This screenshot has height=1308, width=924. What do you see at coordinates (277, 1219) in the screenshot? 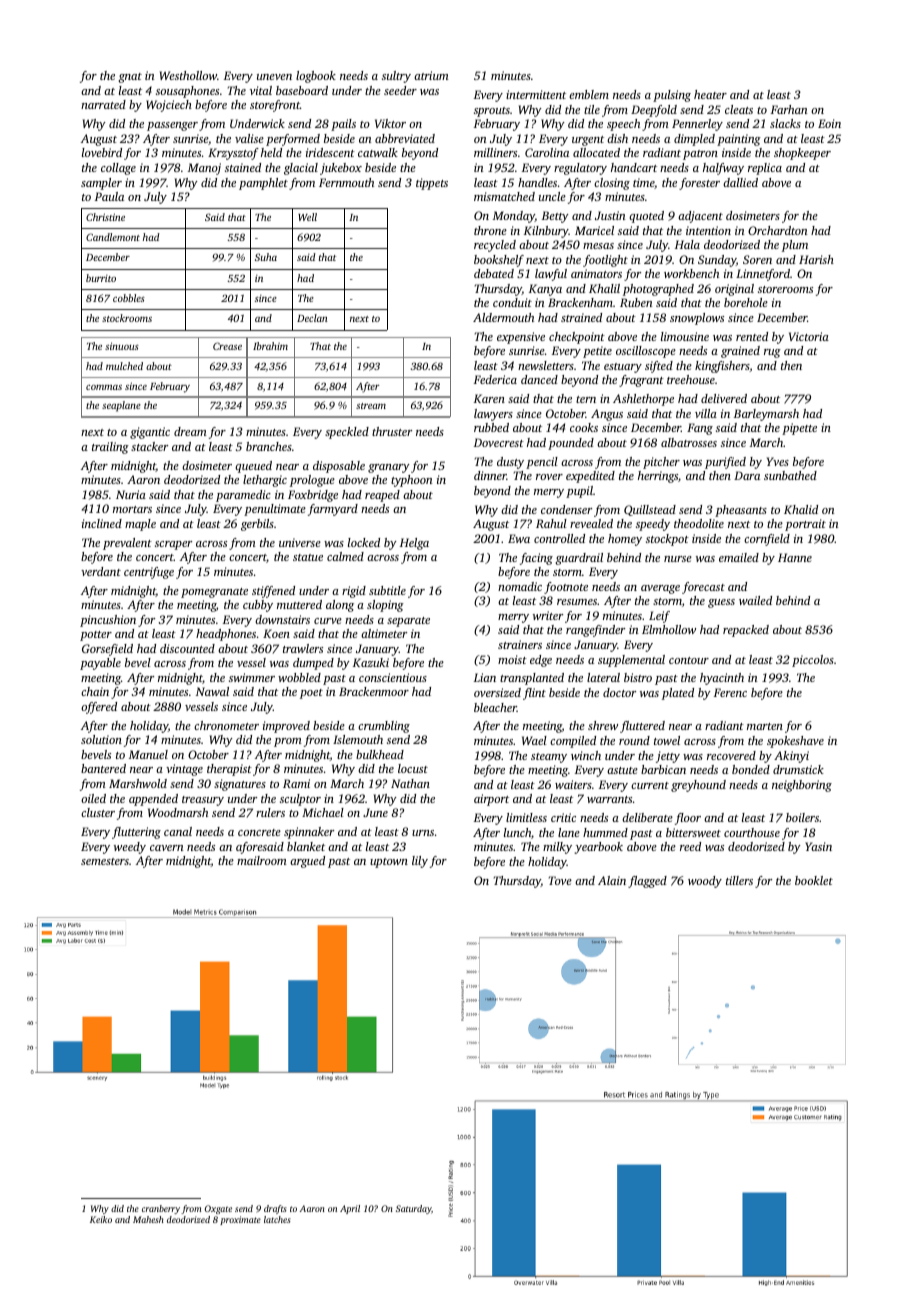
I see `latches` at bounding box center [277, 1219].
